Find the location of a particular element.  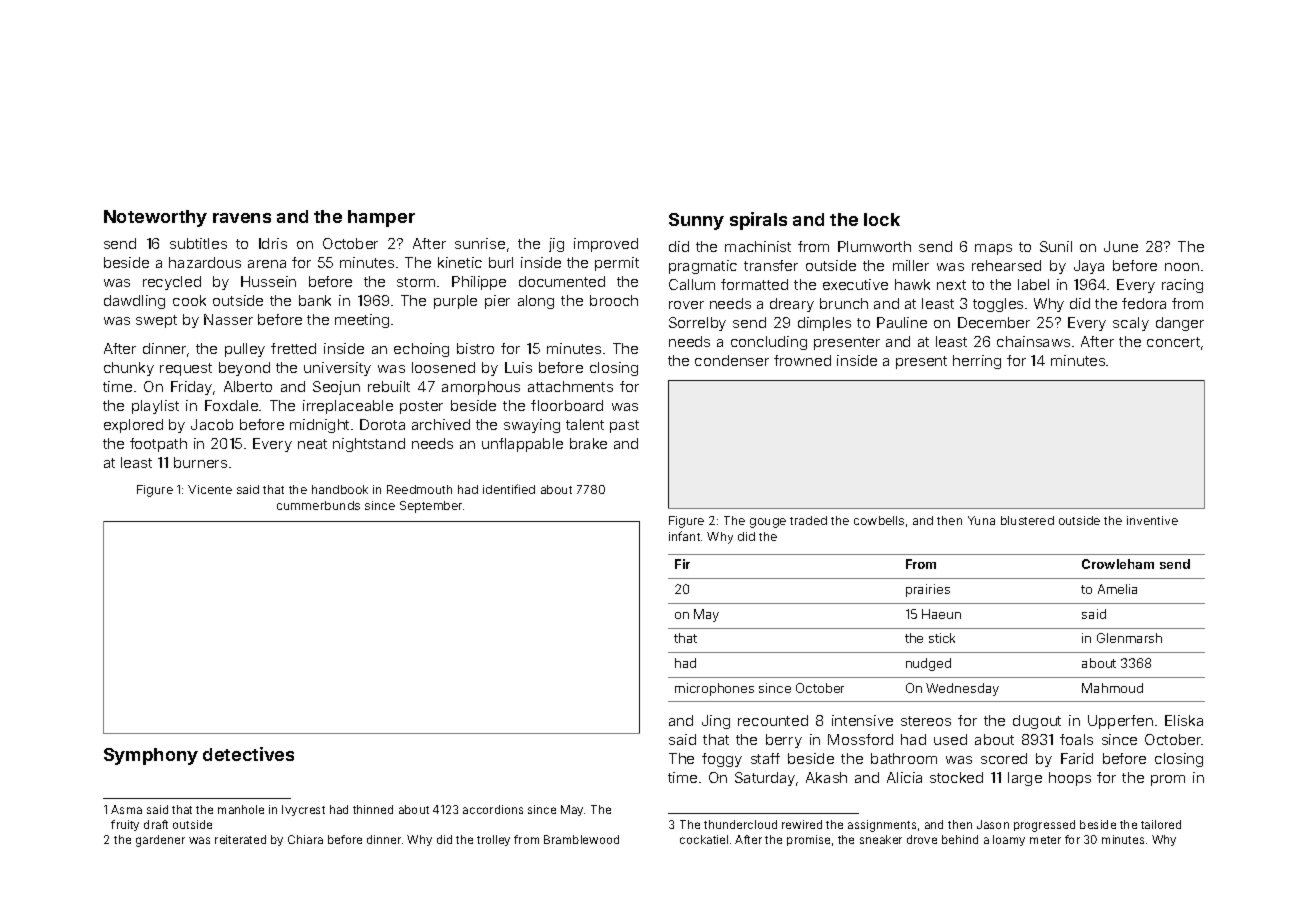

cowbells is located at coordinates (879, 520).
